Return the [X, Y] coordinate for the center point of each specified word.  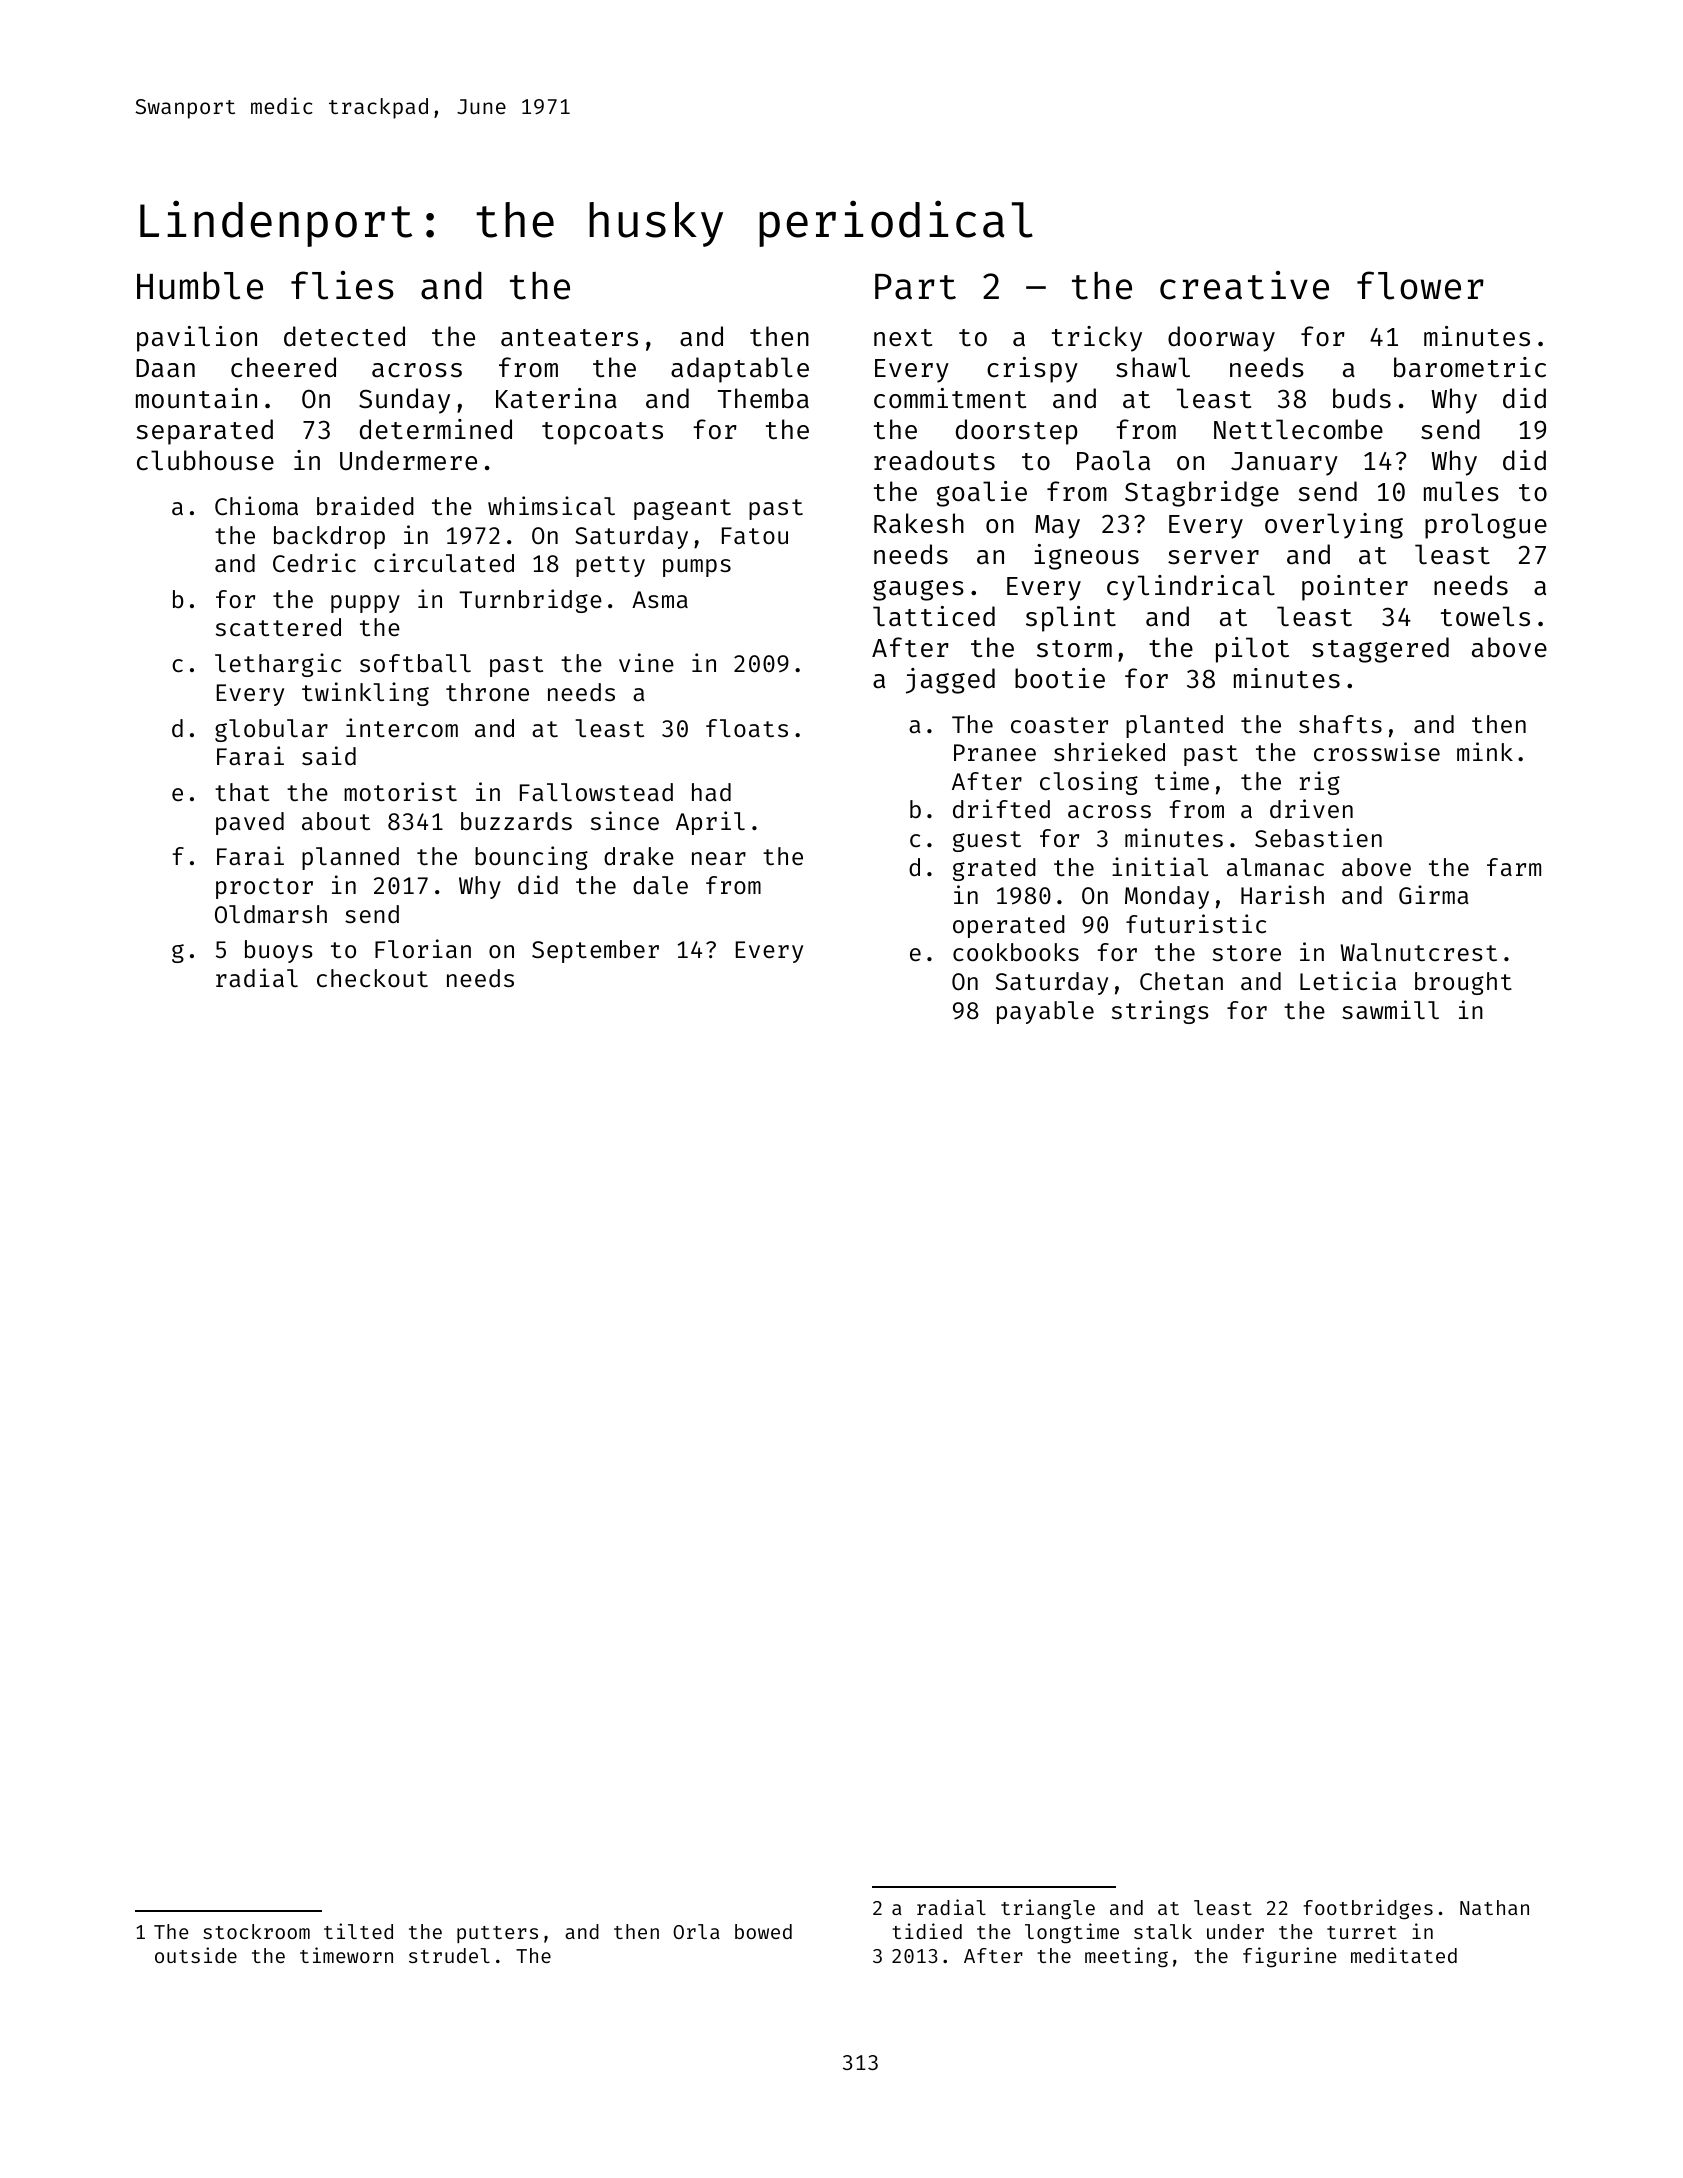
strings [1160, 1012]
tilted [358, 1931]
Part [915, 287]
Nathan [1494, 1907]
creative [1244, 285]
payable [1045, 1012]
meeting [1126, 1957]
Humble [200, 285]
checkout [372, 978]
